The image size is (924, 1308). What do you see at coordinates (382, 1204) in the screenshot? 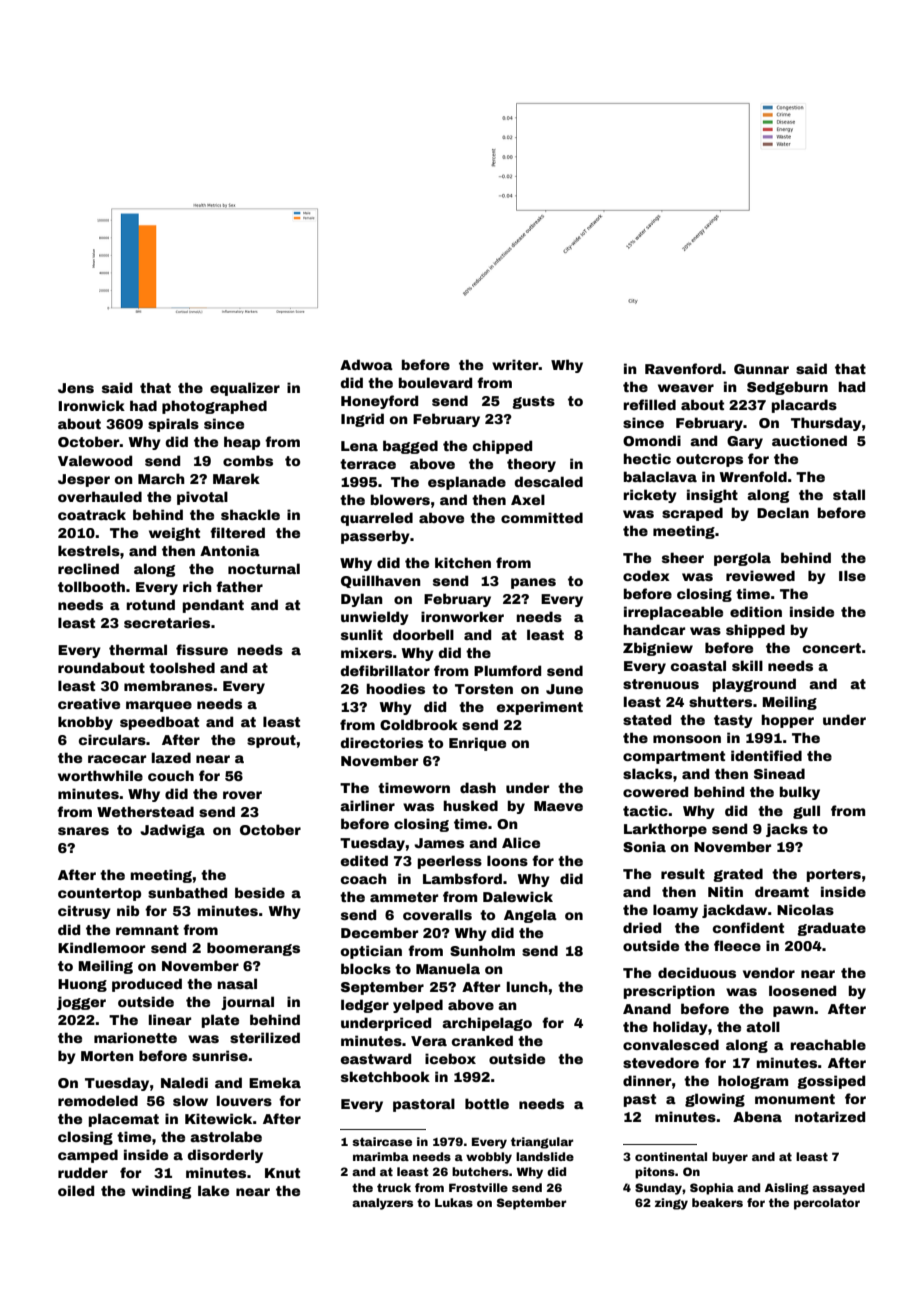
I see `analyzers` at bounding box center [382, 1204].
